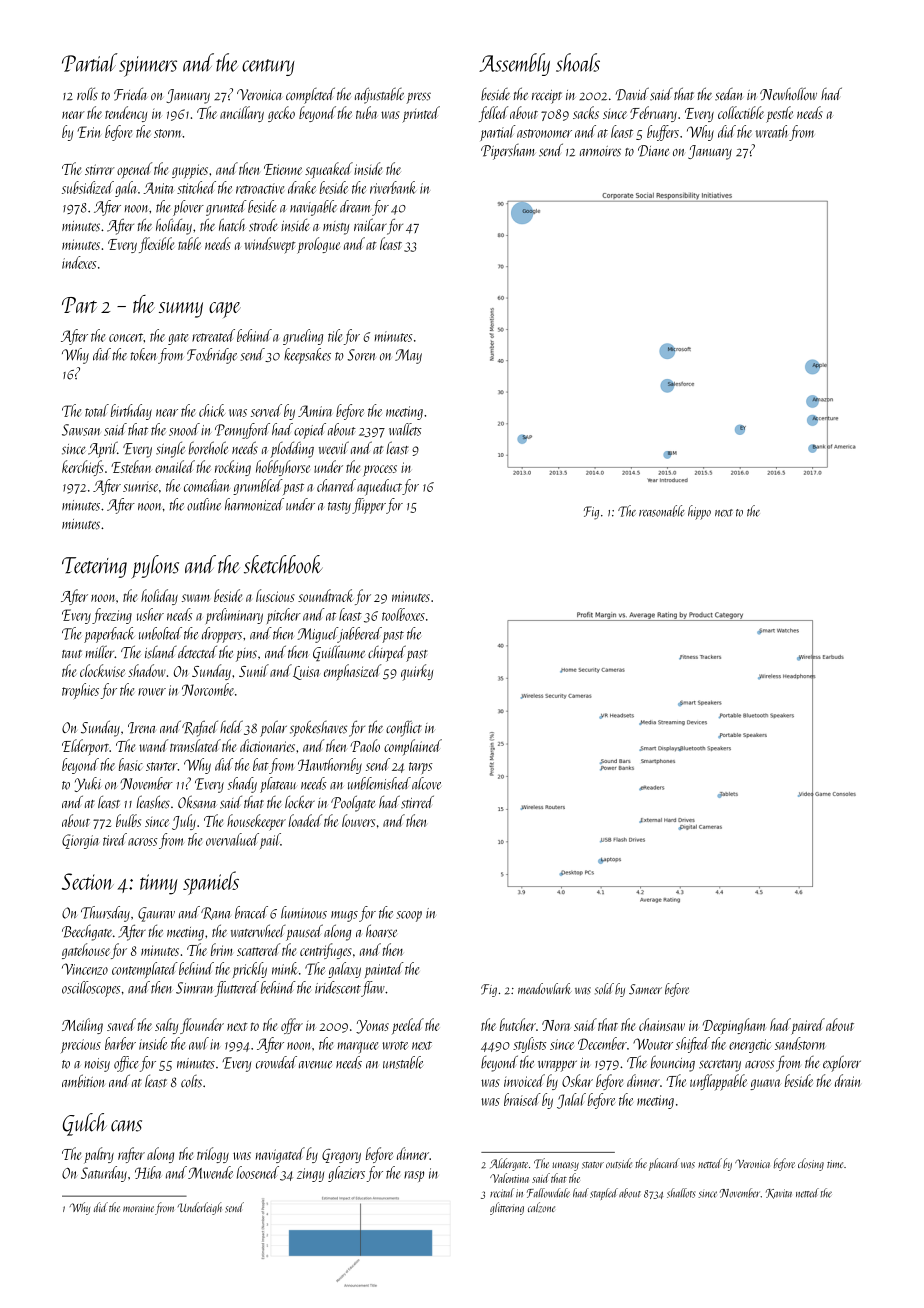 This screenshot has height=1308, width=924. I want to click on pail, so click(270, 841).
